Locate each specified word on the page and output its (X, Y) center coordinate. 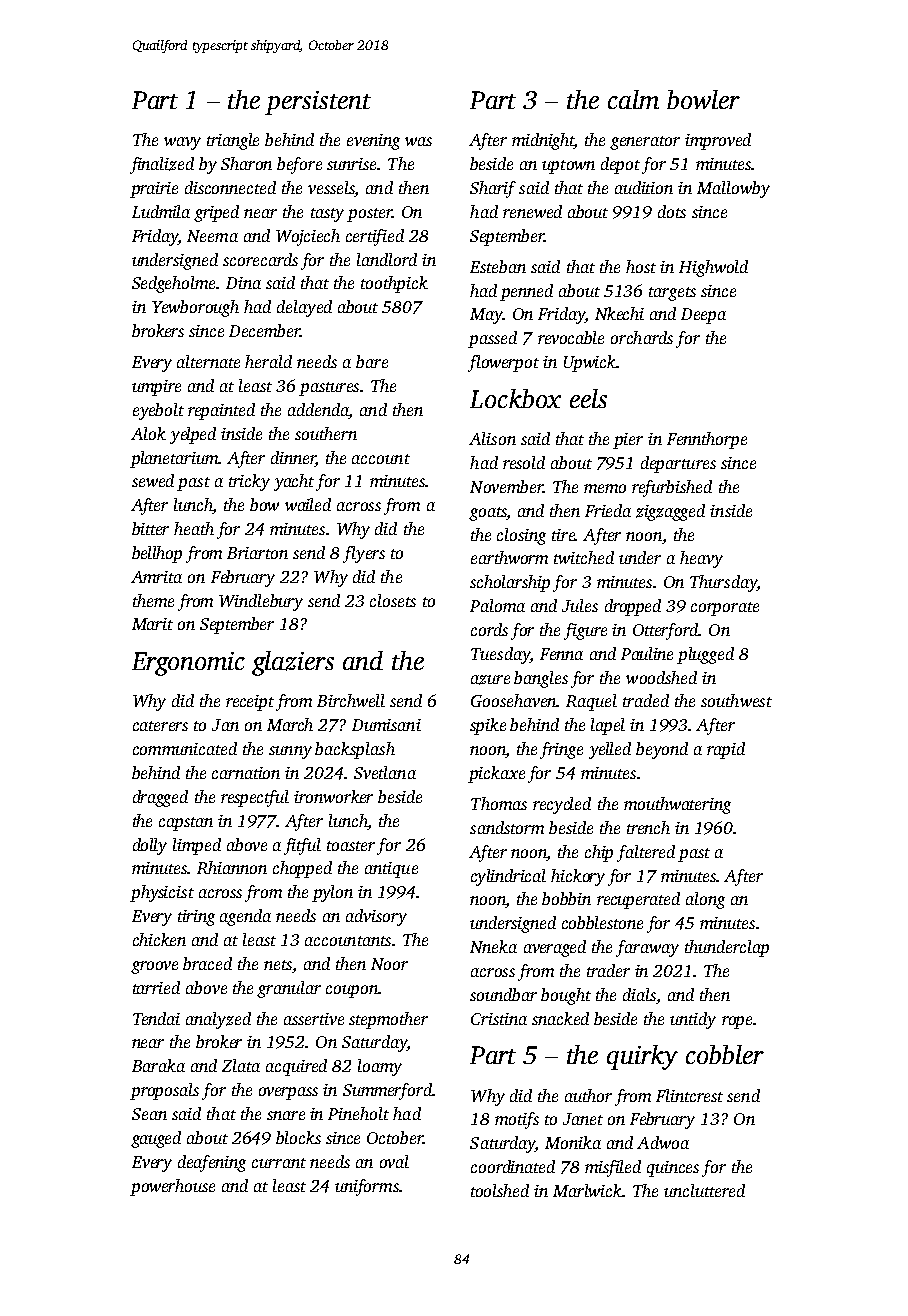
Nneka (493, 946)
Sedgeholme (173, 284)
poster (369, 215)
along (705, 900)
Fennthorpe (707, 440)
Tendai (156, 1018)
